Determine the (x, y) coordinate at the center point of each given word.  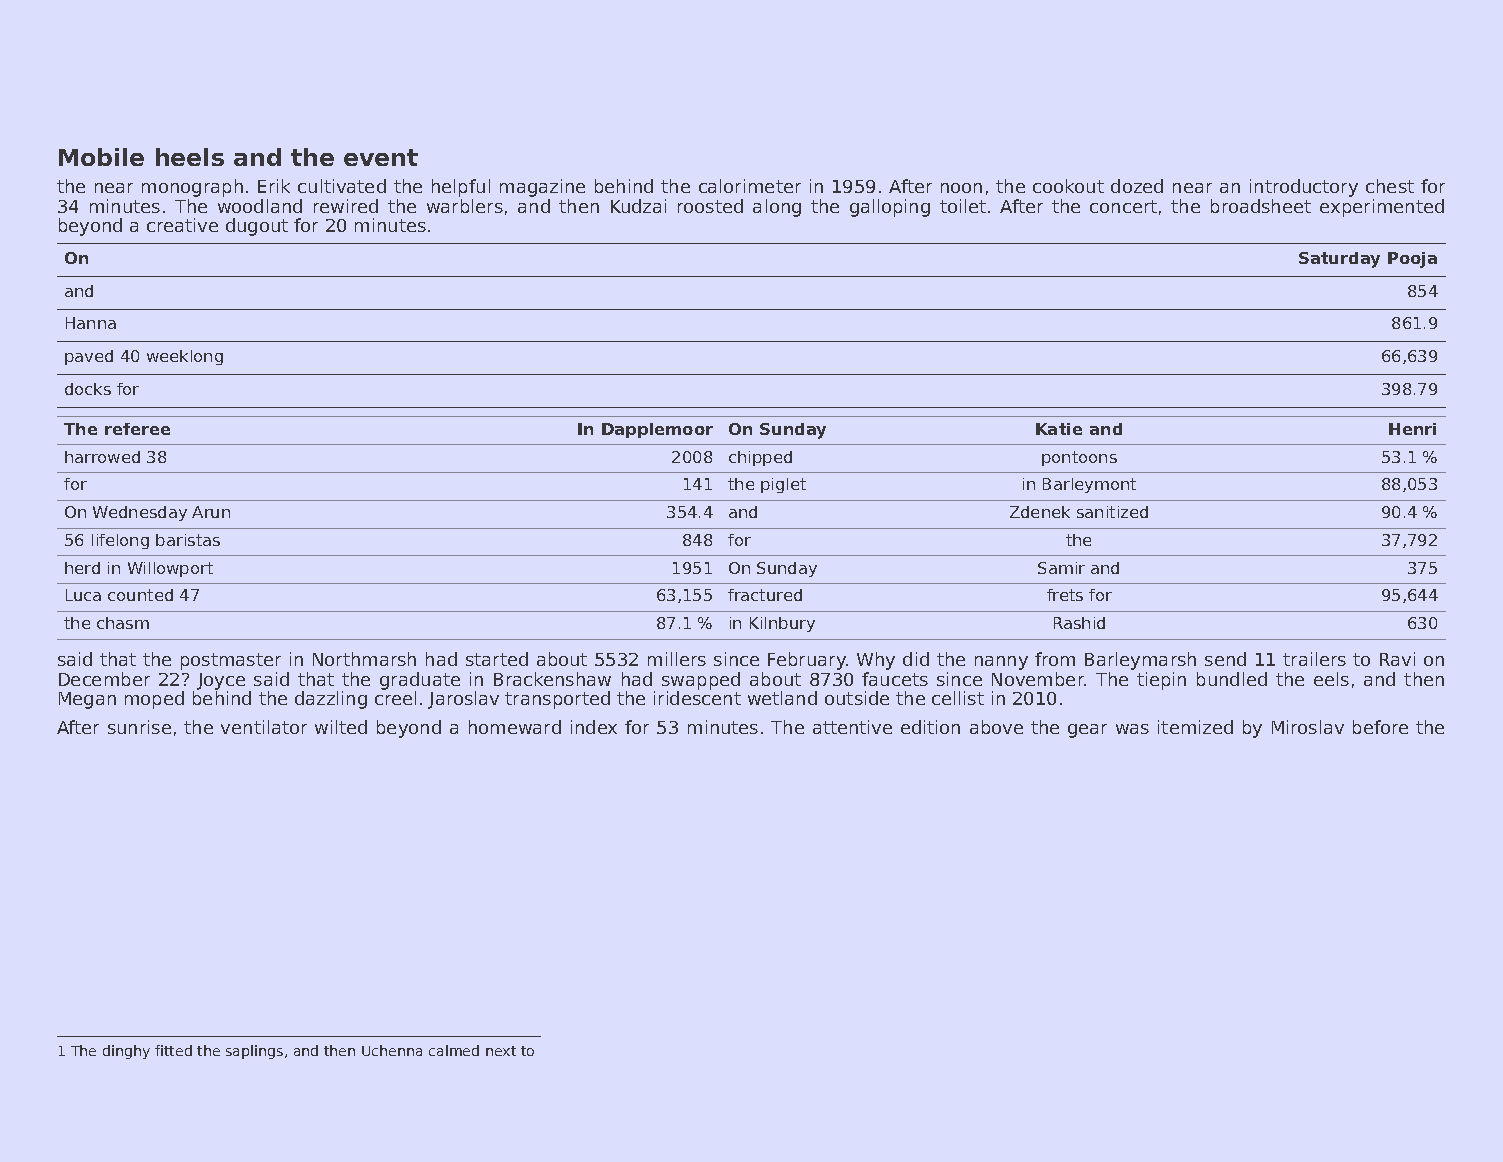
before (1380, 727)
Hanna (91, 323)
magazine (542, 188)
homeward (515, 727)
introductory (1304, 188)
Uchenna (392, 1050)
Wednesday (140, 513)
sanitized (1112, 512)
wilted (341, 727)
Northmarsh (364, 659)
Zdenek (1040, 512)
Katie (1059, 429)
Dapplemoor (657, 430)
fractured (765, 595)
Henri (1412, 429)
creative (182, 225)
